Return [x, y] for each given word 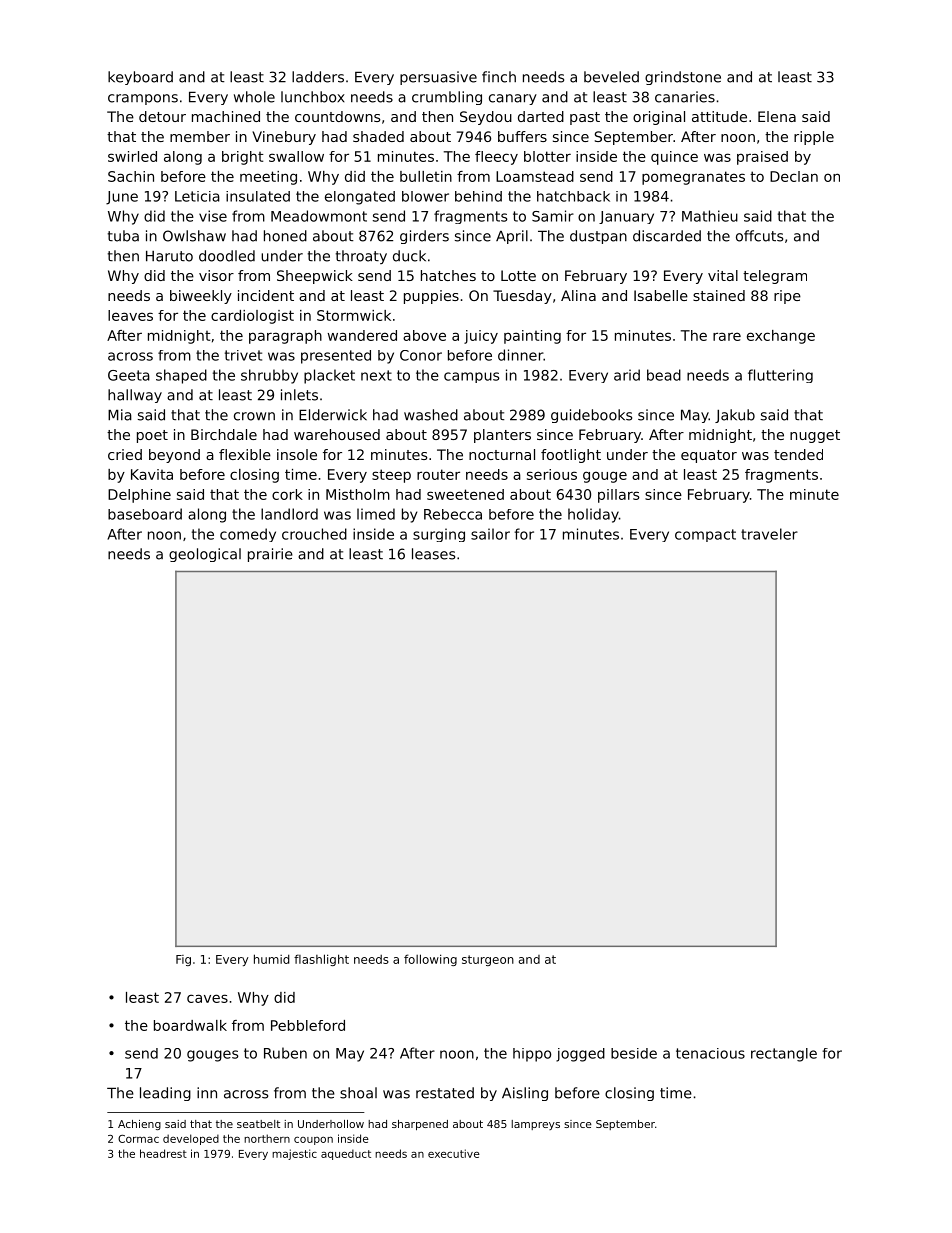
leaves [130, 315]
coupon [313, 1140]
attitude [719, 116]
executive [454, 1153]
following [430, 960]
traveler [769, 534]
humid [272, 959]
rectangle [784, 1055]
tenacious [710, 1053]
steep [391, 476]
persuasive [438, 78]
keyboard [140, 78]
